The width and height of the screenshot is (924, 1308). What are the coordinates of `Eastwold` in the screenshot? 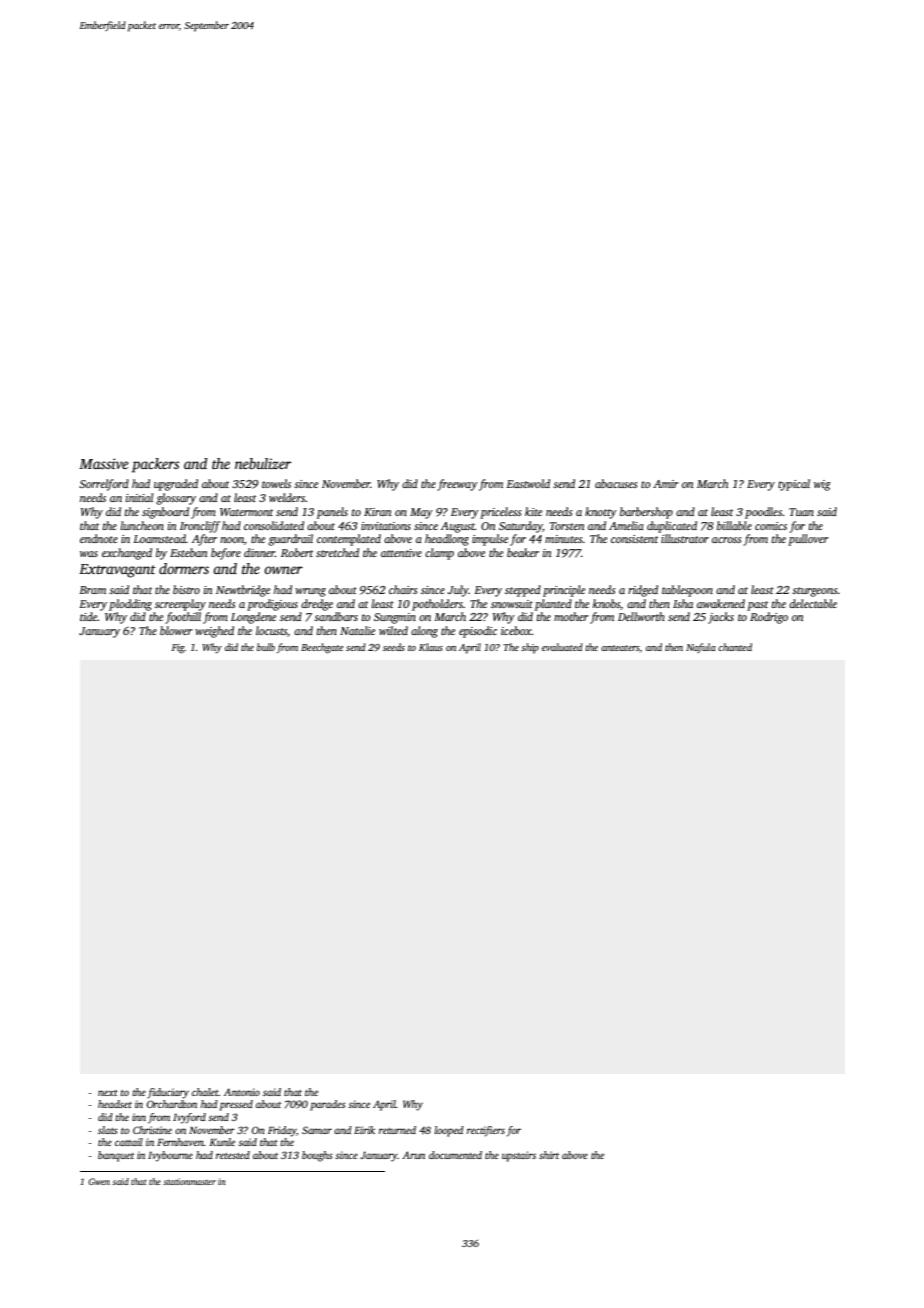 It's located at (528, 483).
